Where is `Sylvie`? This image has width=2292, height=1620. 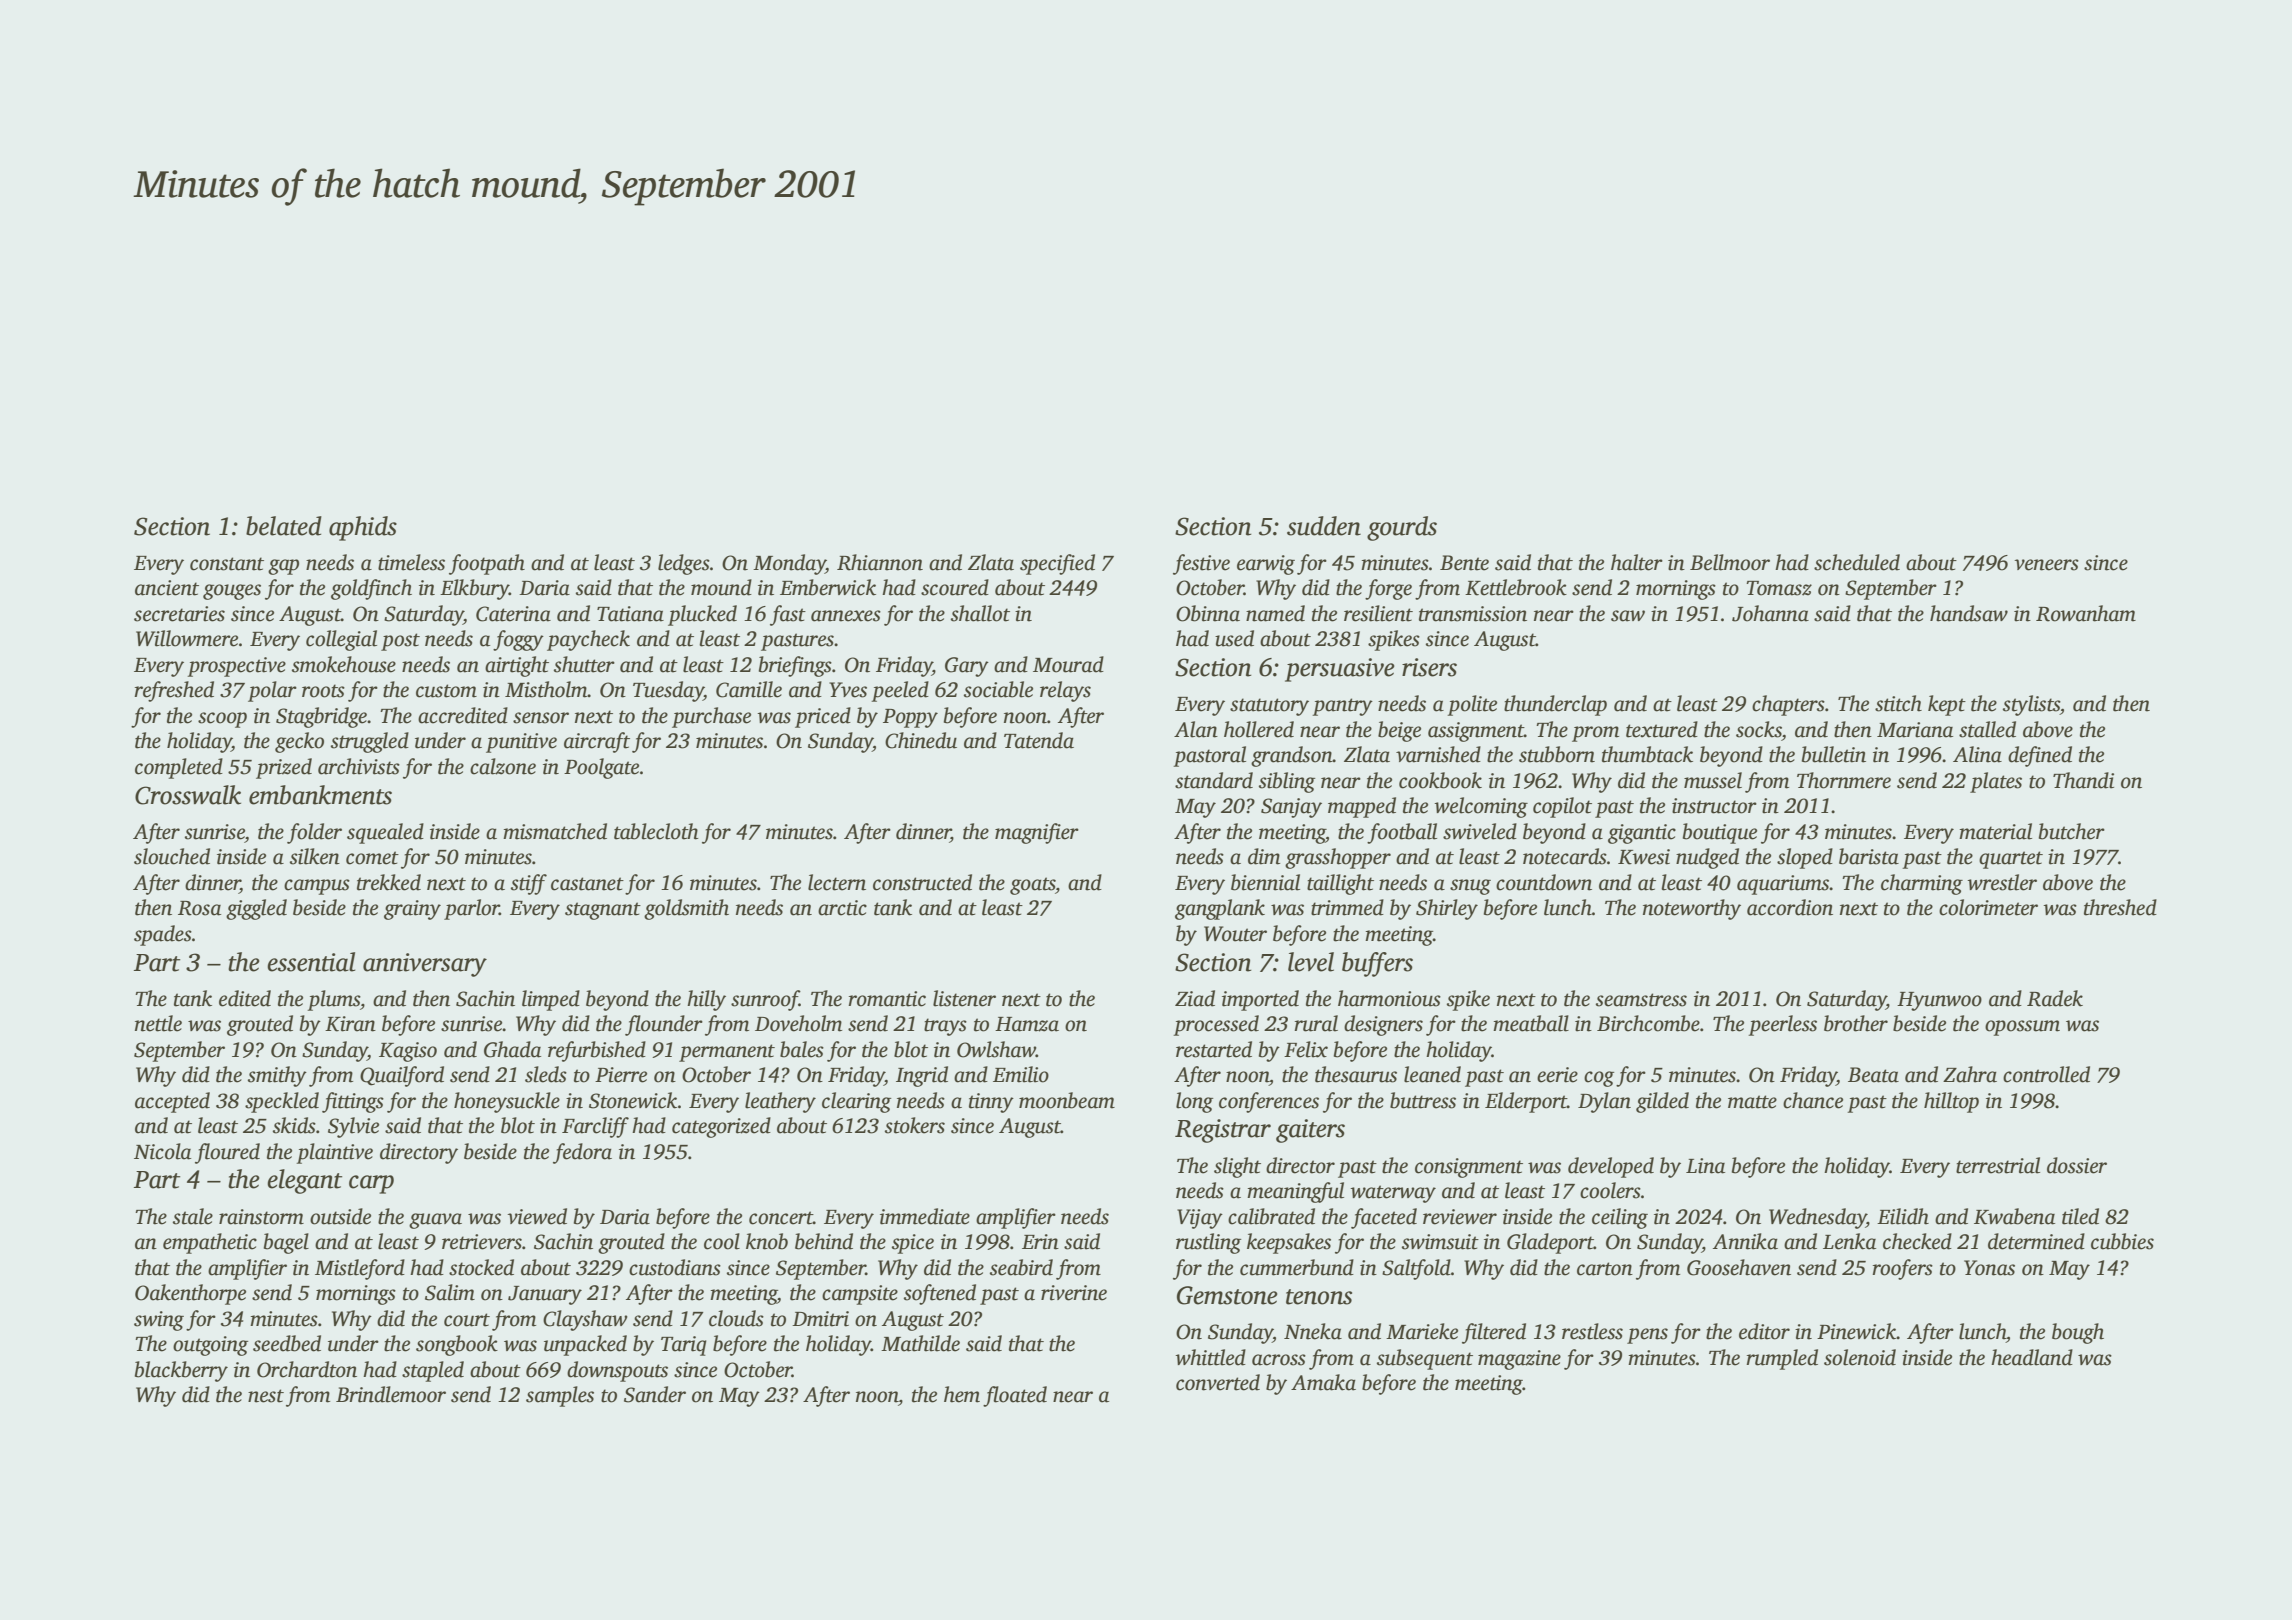
Sylvie is located at coordinates (353, 1127).
